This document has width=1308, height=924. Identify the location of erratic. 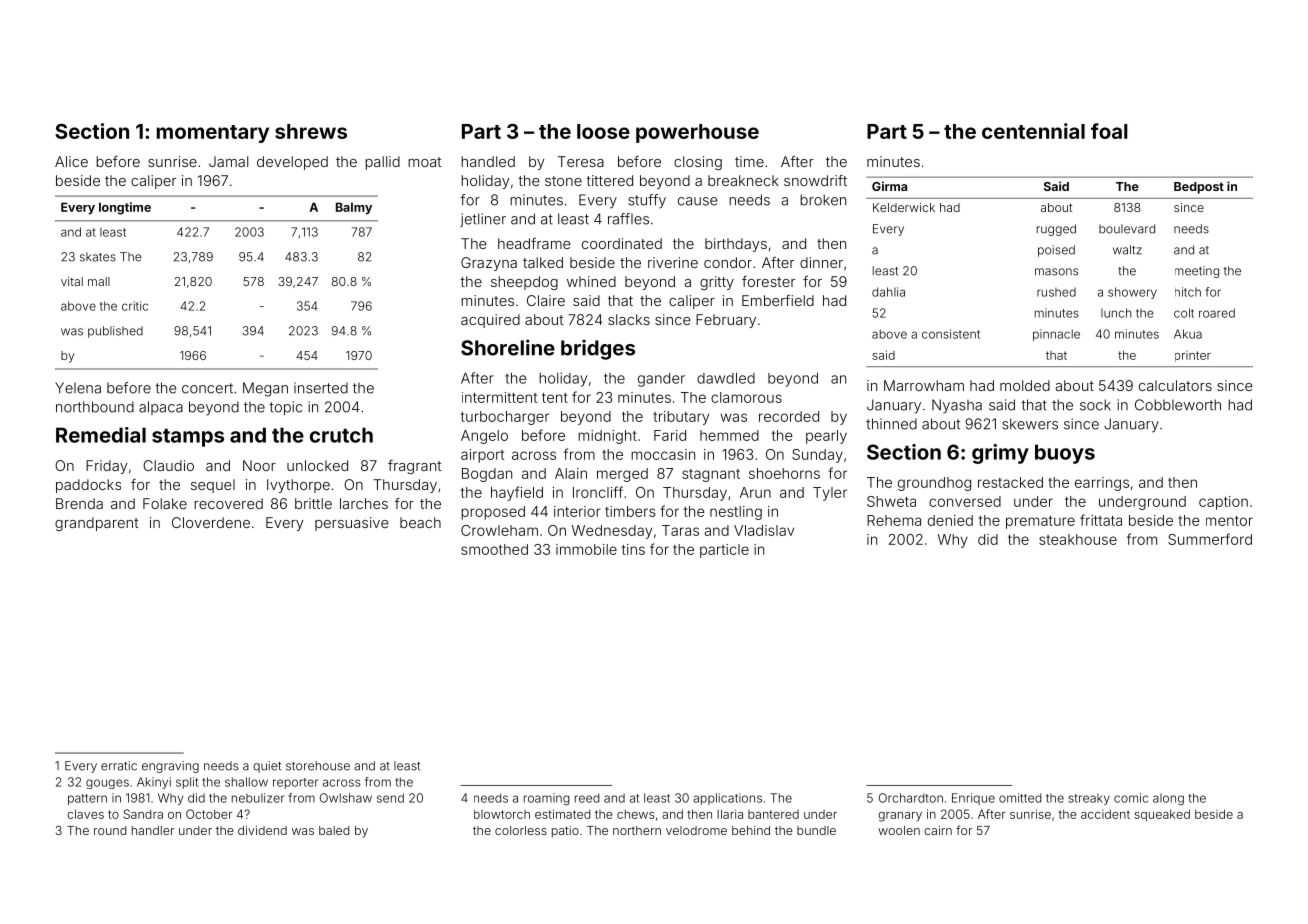
(119, 766).
